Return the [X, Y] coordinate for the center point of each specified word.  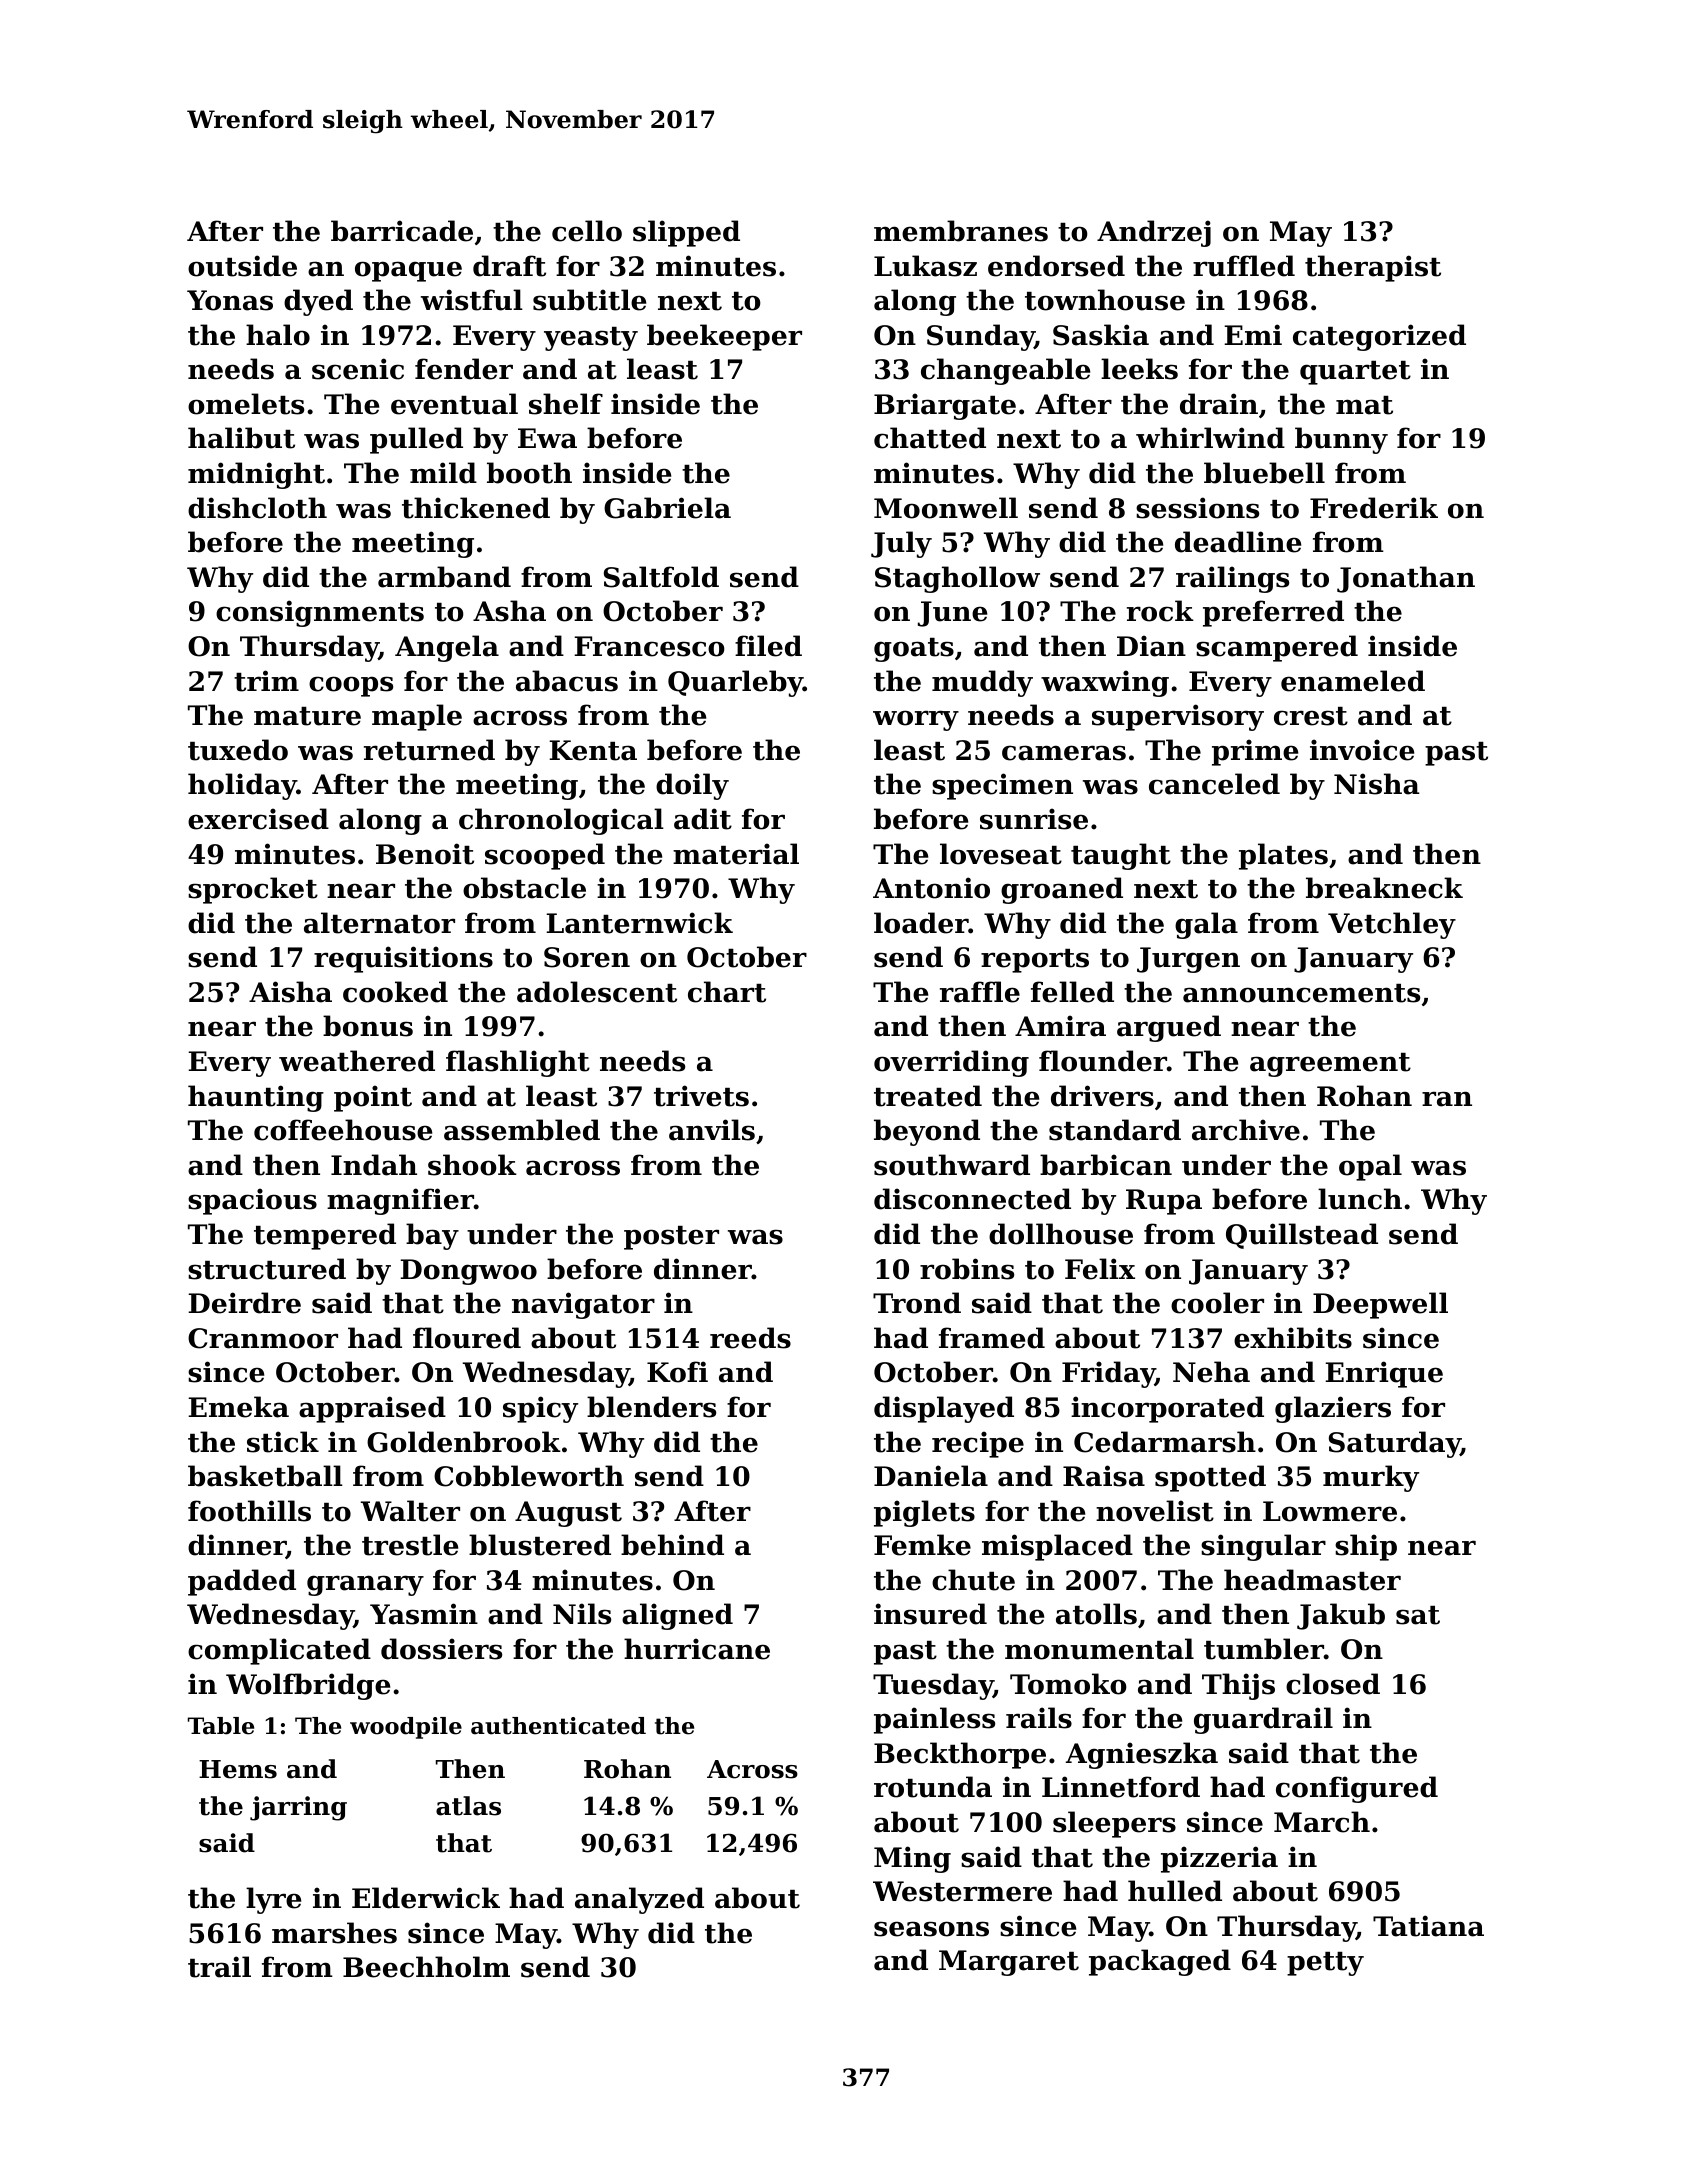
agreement [1330, 1065]
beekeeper [724, 337]
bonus [368, 1026]
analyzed [639, 1900]
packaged [1160, 1962]
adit [703, 819]
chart [727, 992]
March [1322, 1822]
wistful [472, 300]
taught [1121, 856]
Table [221, 1726]
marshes [334, 1933]
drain [1219, 404]
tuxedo [238, 750]
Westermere [962, 1891]
